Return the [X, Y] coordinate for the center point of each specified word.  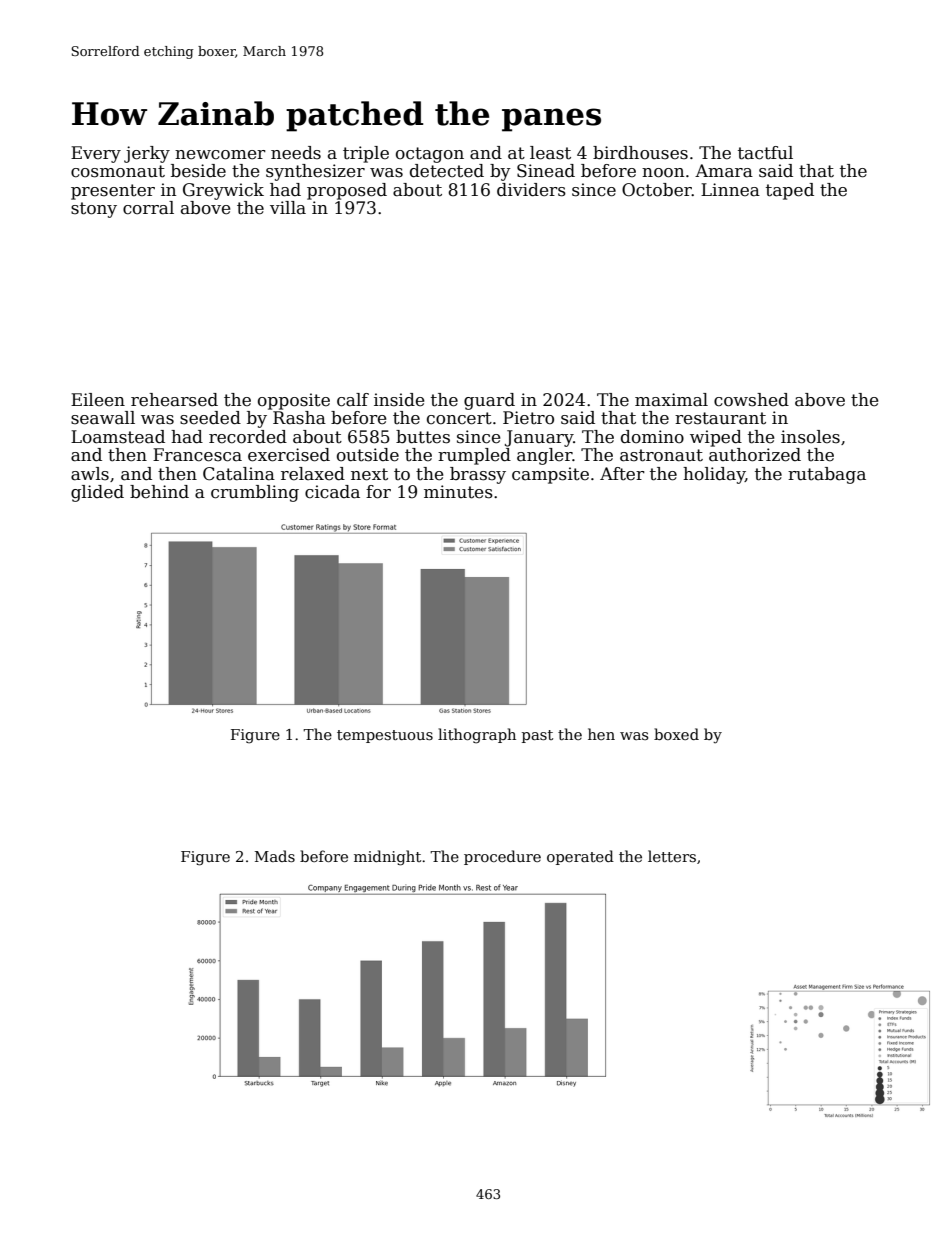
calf [353, 400]
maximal [671, 400]
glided [97, 493]
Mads [275, 856]
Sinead [546, 171]
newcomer [220, 155]
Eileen [98, 400]
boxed [676, 734]
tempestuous [385, 736]
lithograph [477, 736]
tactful [765, 153]
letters [672, 856]
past [537, 736]
